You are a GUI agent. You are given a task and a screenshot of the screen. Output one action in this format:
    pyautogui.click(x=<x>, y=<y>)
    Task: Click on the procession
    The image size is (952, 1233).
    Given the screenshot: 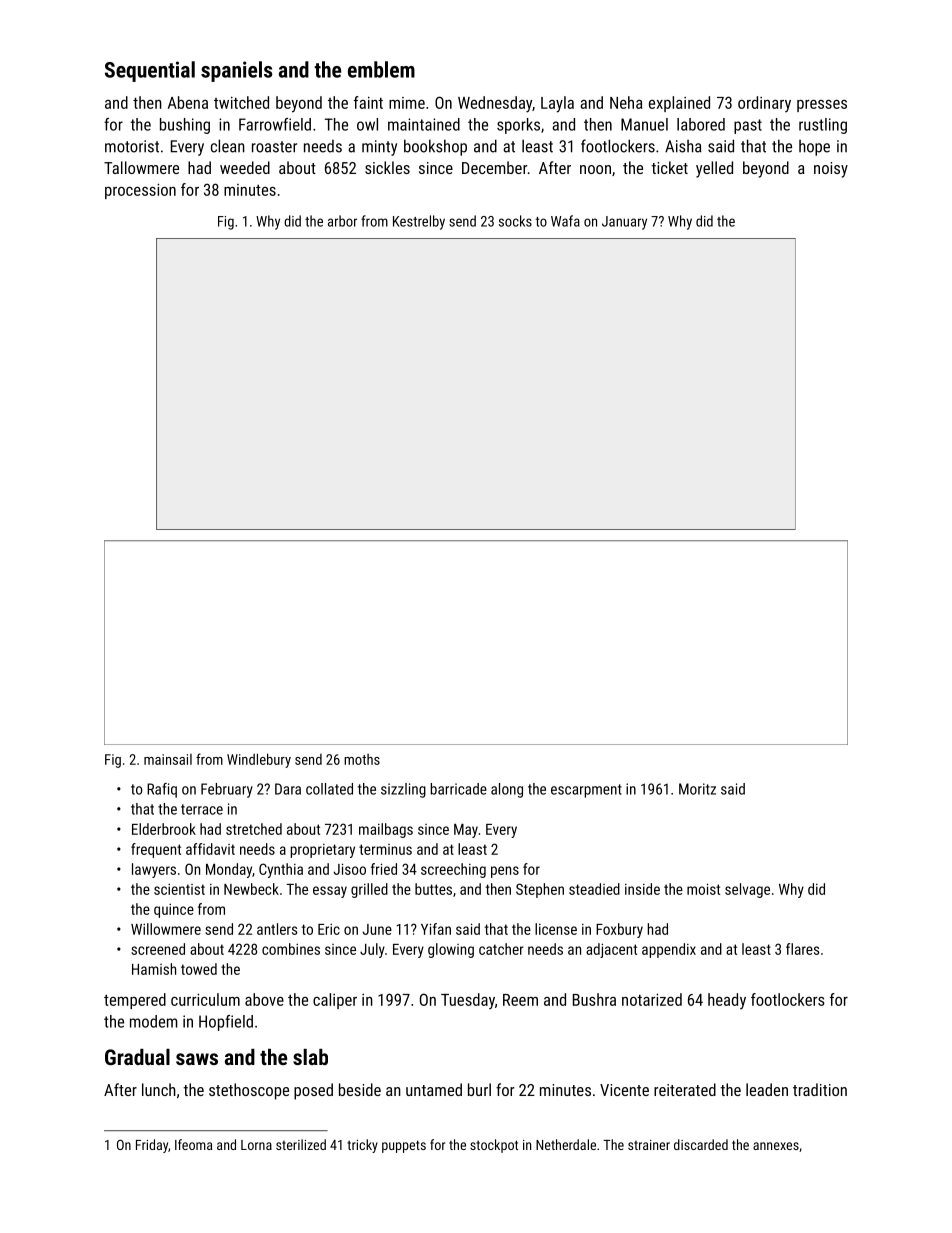 What is the action you would take?
    pyautogui.click(x=140, y=191)
